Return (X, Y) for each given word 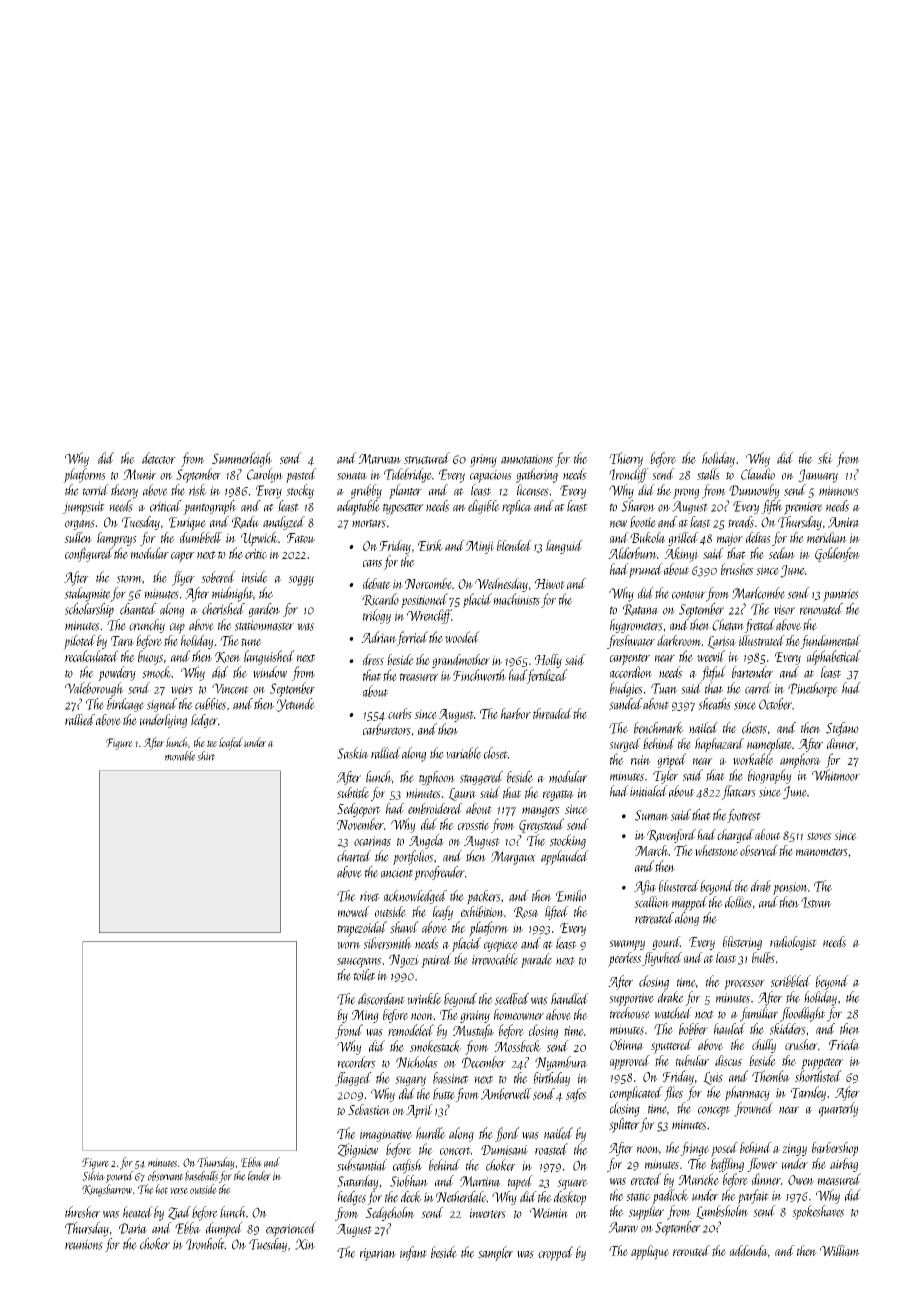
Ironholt (205, 1244)
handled (570, 999)
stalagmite (87, 594)
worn (349, 945)
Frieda (844, 1045)
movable (180, 756)
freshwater (631, 642)
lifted (557, 913)
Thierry (626, 459)
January (818, 476)
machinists (516, 599)
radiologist (793, 943)
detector (159, 458)
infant (413, 1253)
